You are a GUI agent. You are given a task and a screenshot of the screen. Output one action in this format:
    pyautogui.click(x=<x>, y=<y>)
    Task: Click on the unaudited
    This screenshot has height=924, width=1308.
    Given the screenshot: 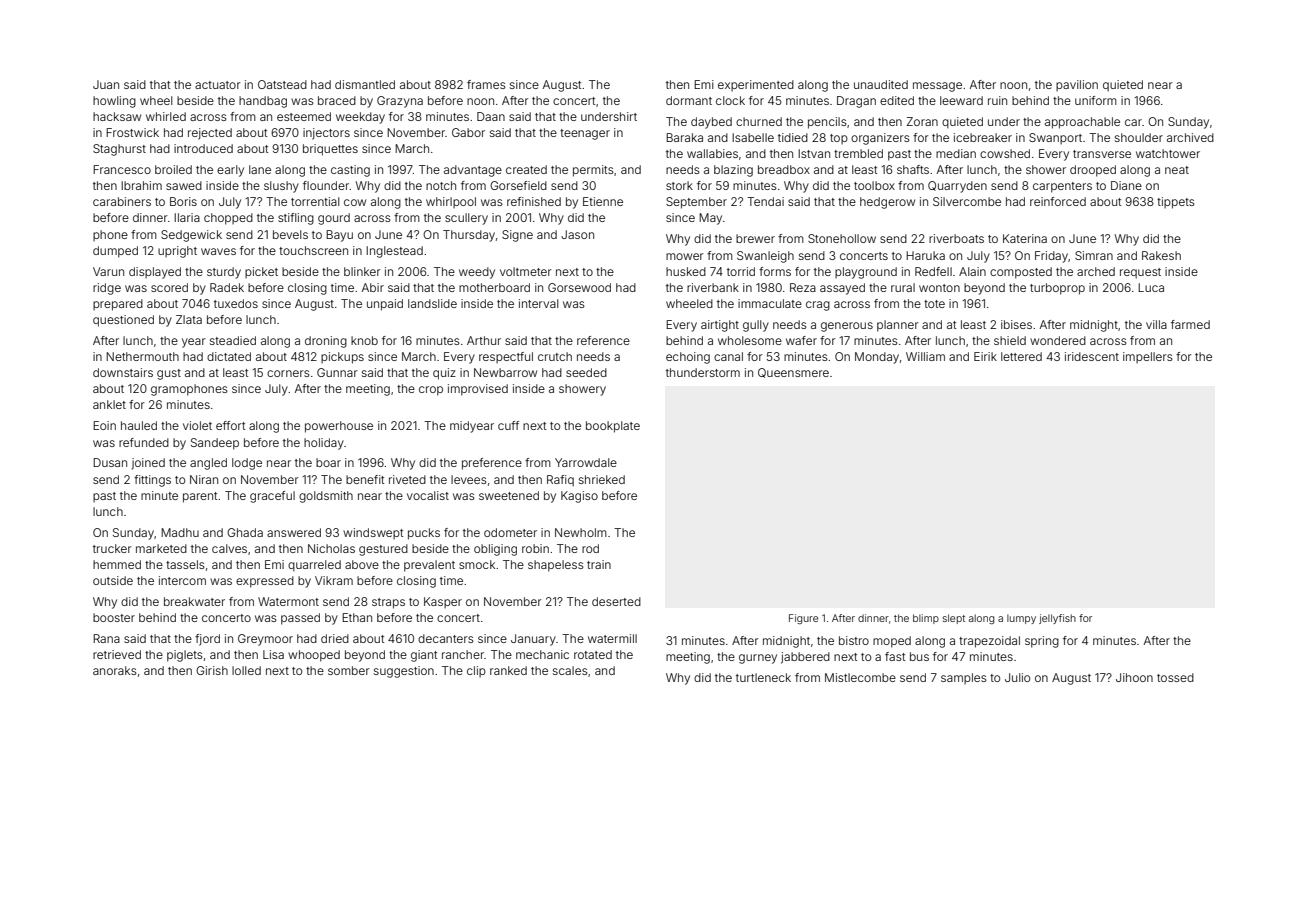 What is the action you would take?
    pyautogui.click(x=881, y=84)
